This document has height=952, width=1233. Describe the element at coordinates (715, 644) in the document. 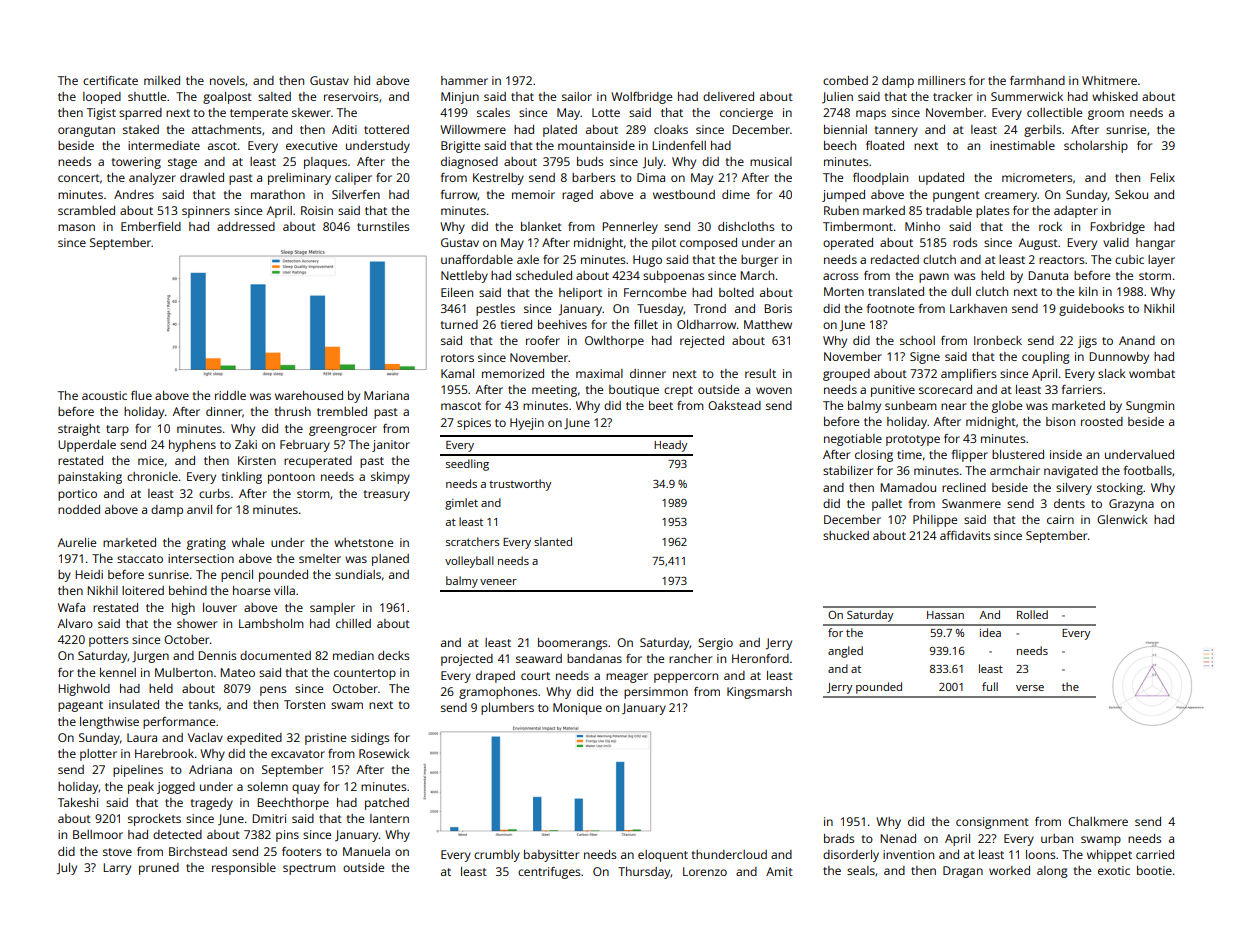

I see `Sergio` at that location.
